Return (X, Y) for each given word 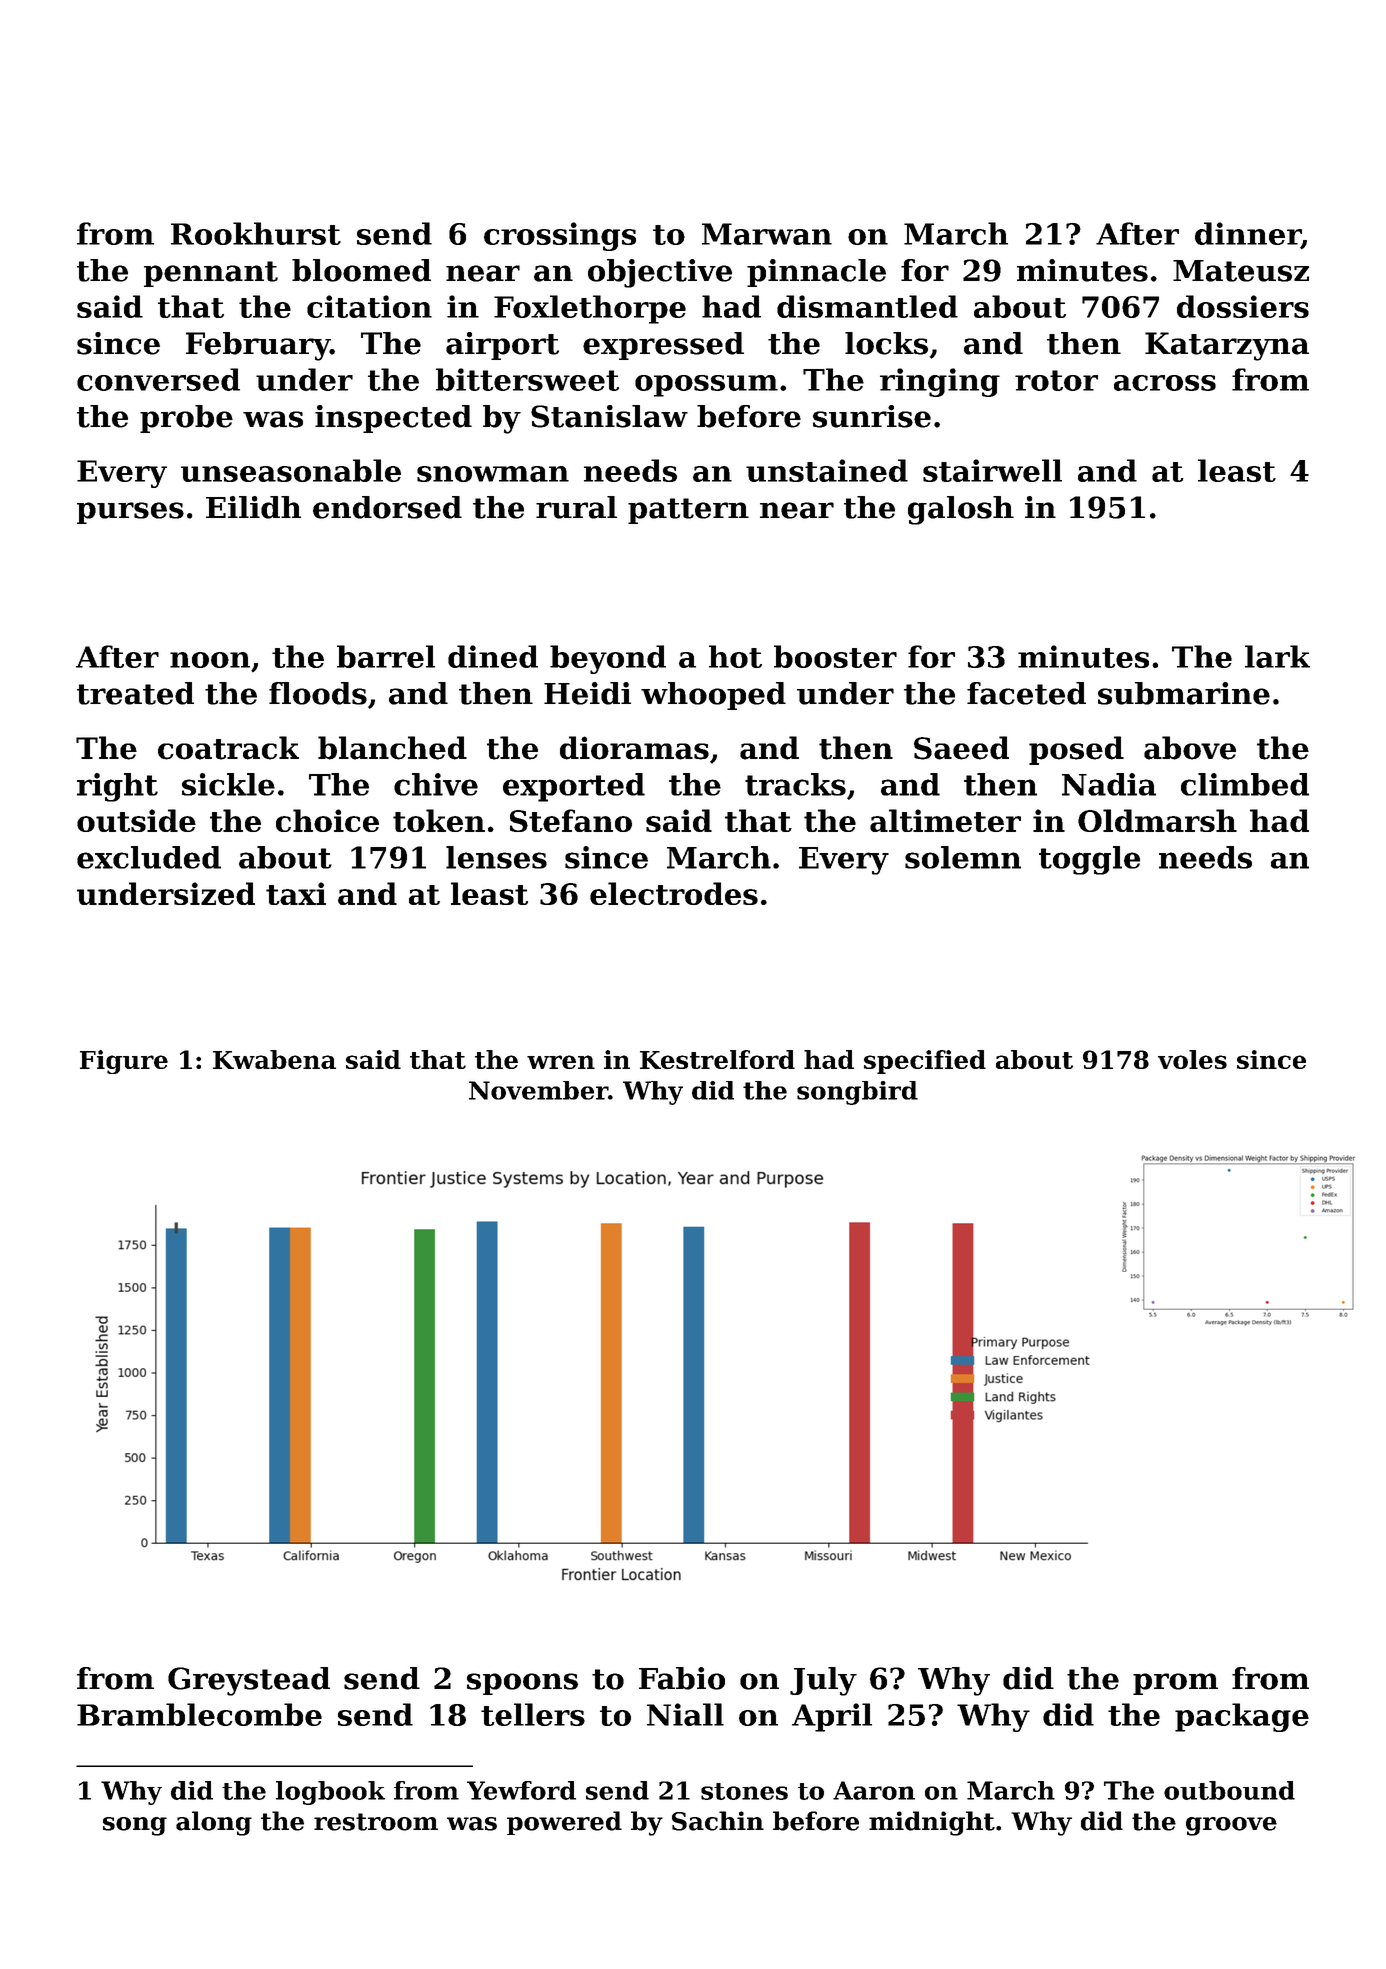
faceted (1026, 693)
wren (561, 1062)
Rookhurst (256, 233)
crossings (560, 236)
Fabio (682, 1678)
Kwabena (274, 1059)
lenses (496, 857)
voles (1192, 1059)
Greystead (249, 1681)
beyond (608, 659)
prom (1175, 1684)
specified (925, 1062)
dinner (1248, 235)
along (214, 1823)
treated (135, 693)
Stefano (571, 820)
